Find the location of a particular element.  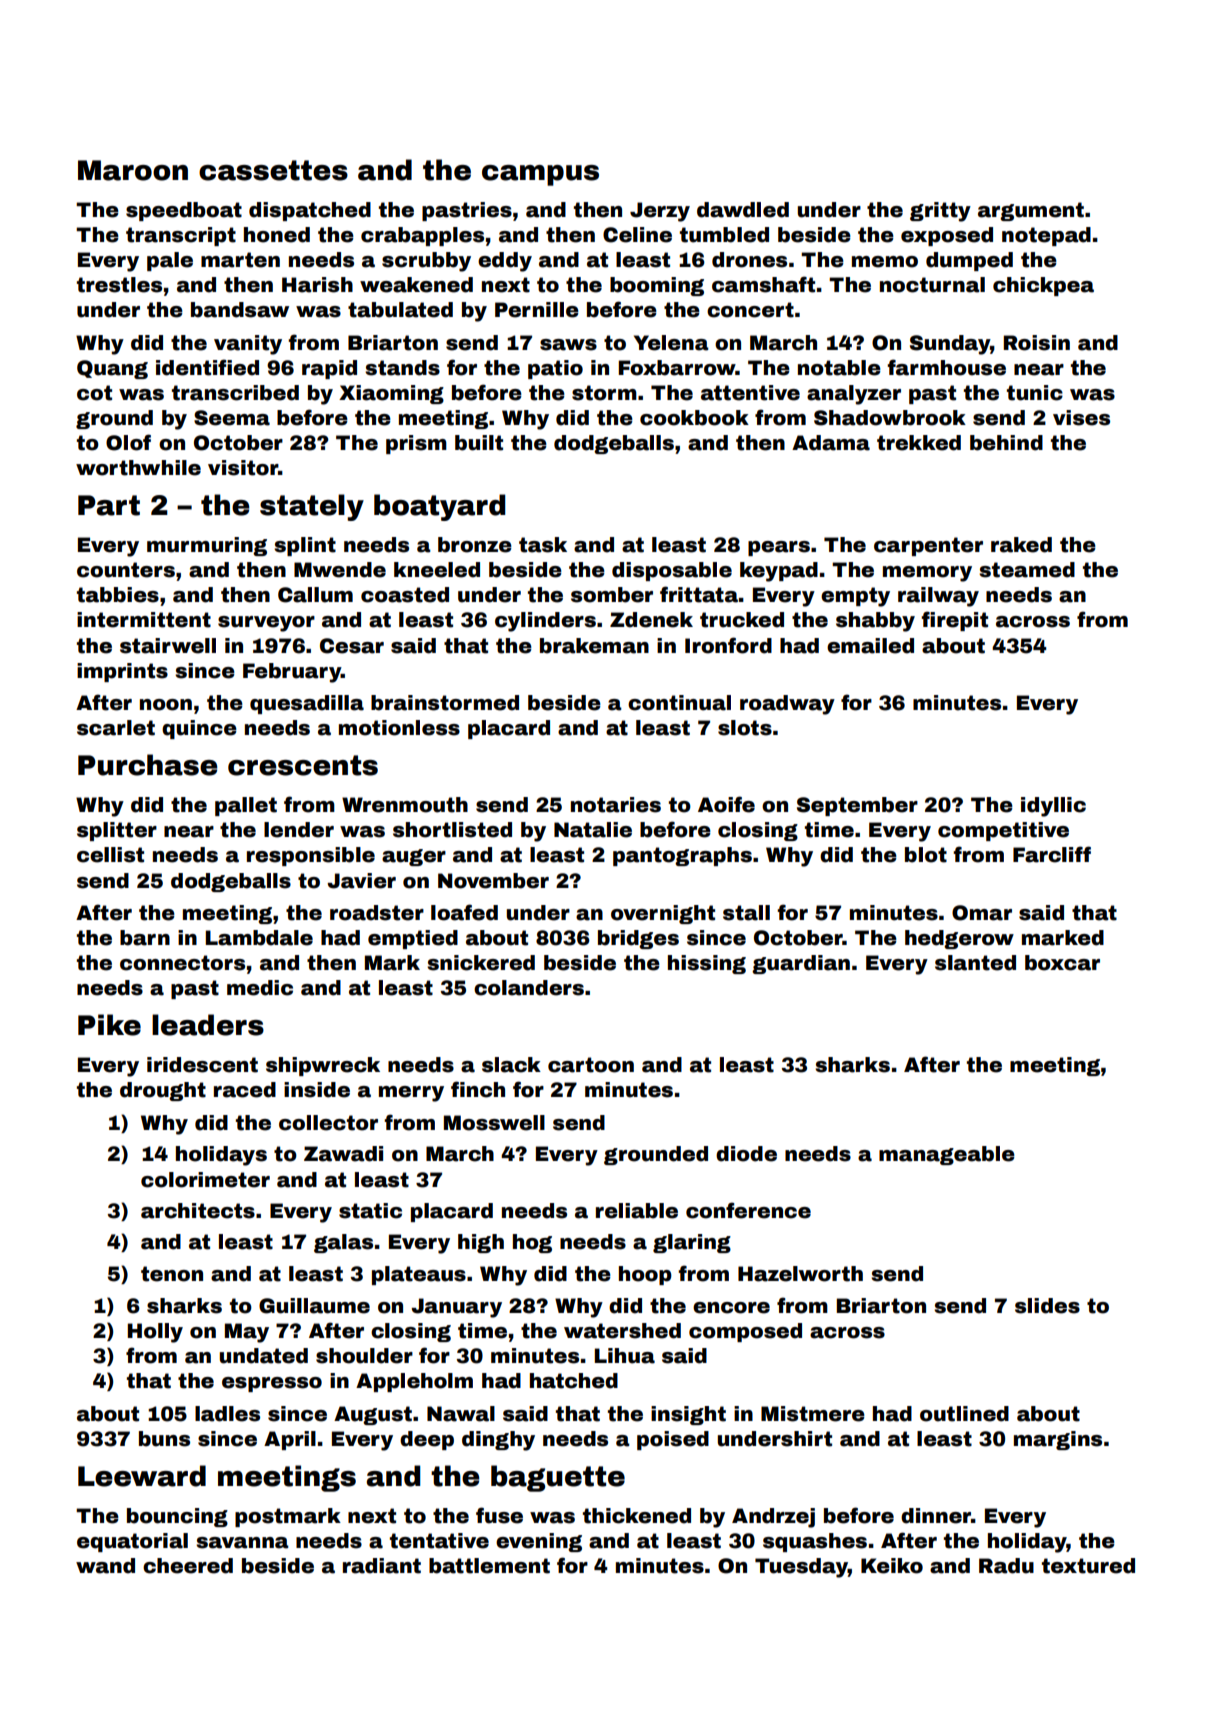

Mosswell is located at coordinates (494, 1123).
